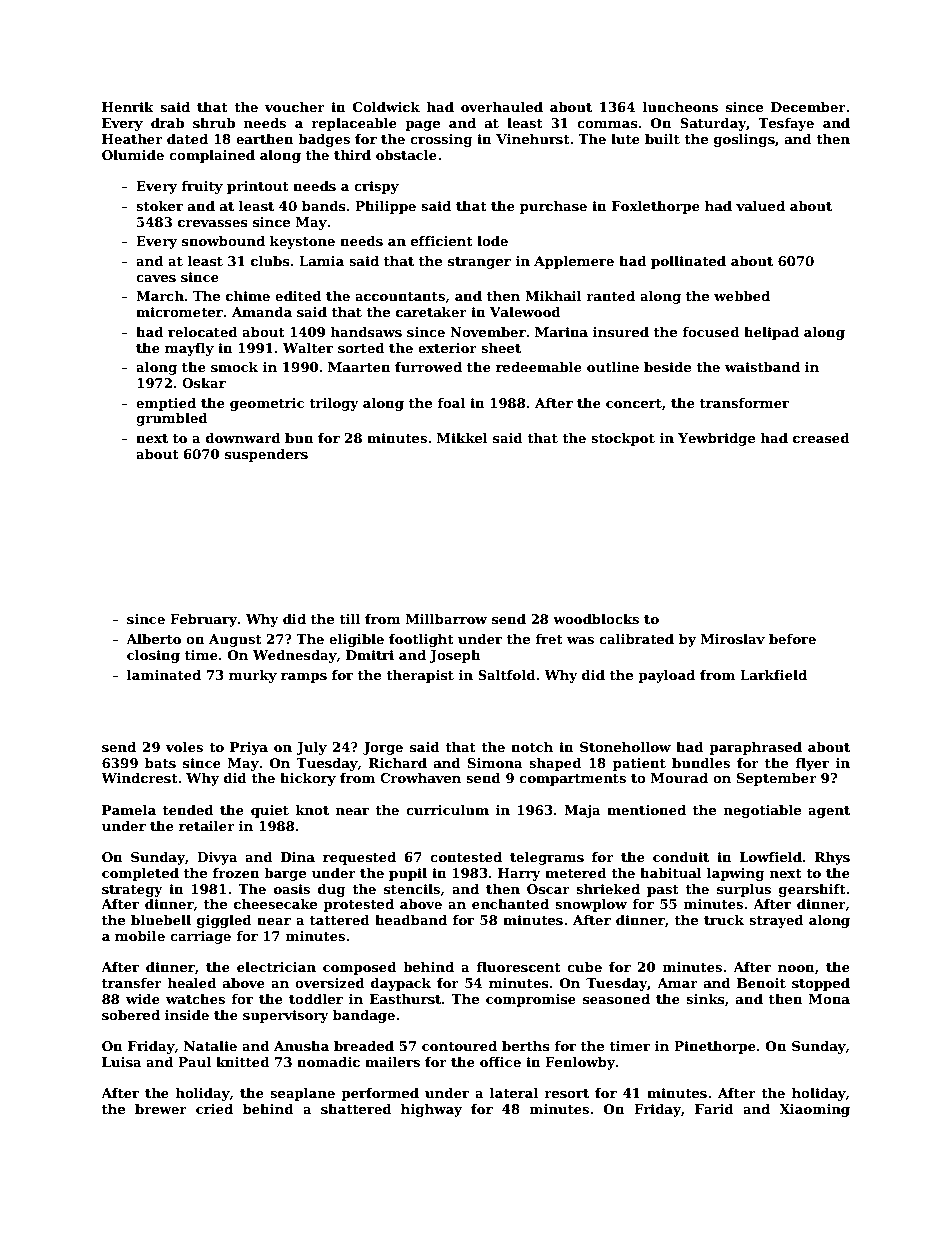 Image resolution: width=952 pixels, height=1233 pixels. Describe the element at coordinates (128, 107) in the image. I see `Henrik` at that location.
